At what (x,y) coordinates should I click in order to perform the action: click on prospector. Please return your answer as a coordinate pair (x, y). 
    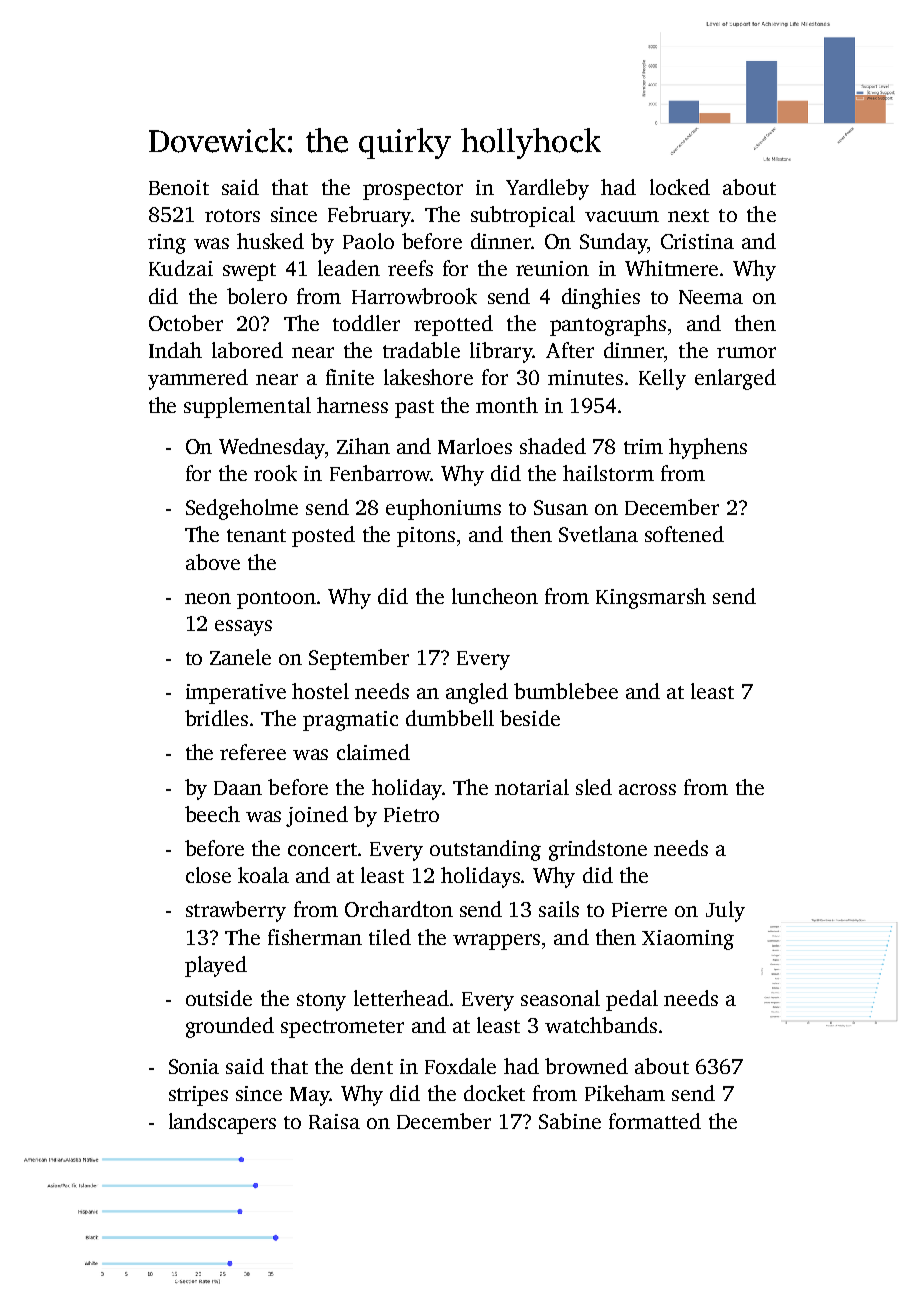
    Looking at the image, I should click on (413, 191).
